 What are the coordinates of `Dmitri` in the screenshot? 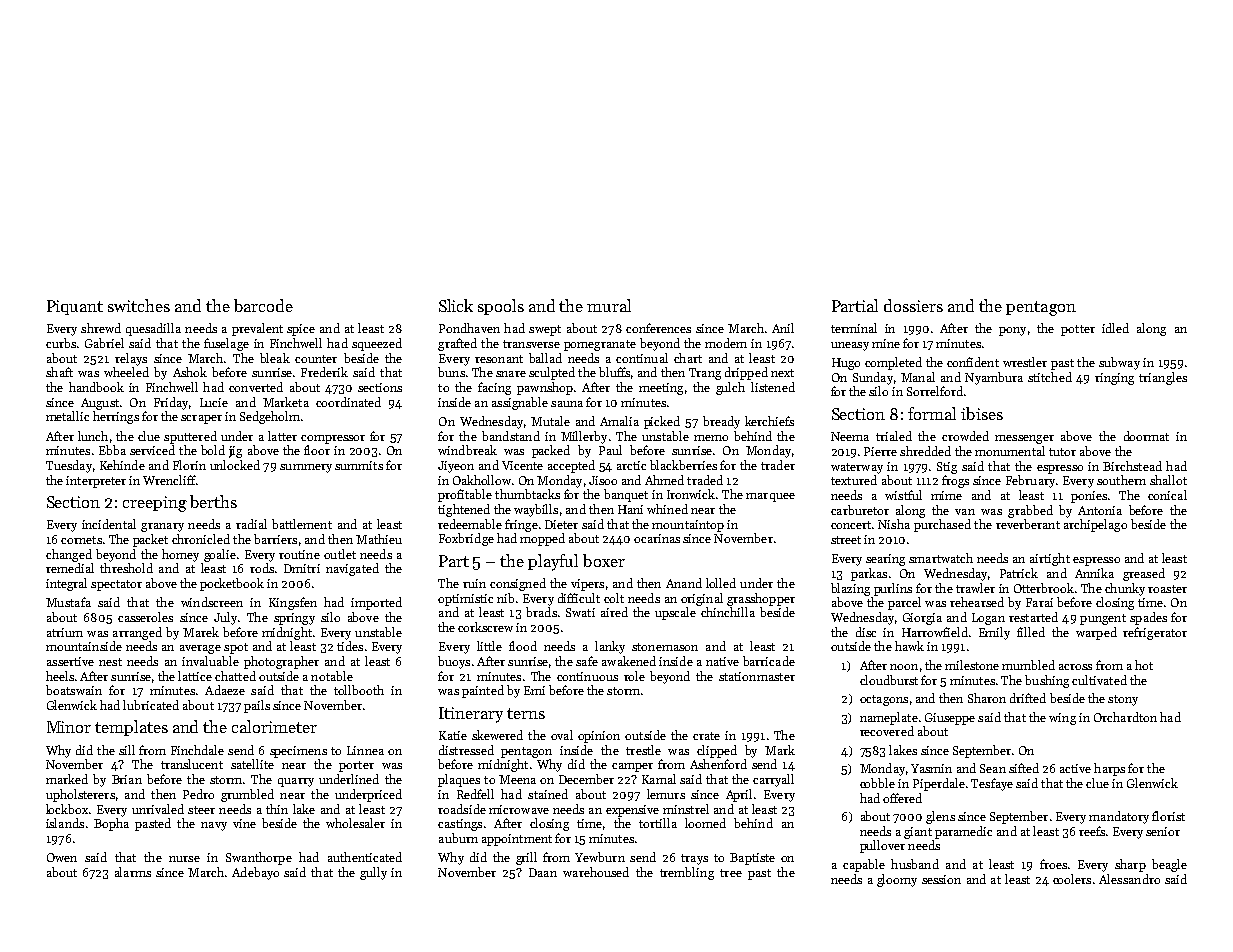 It's located at (302, 568).
